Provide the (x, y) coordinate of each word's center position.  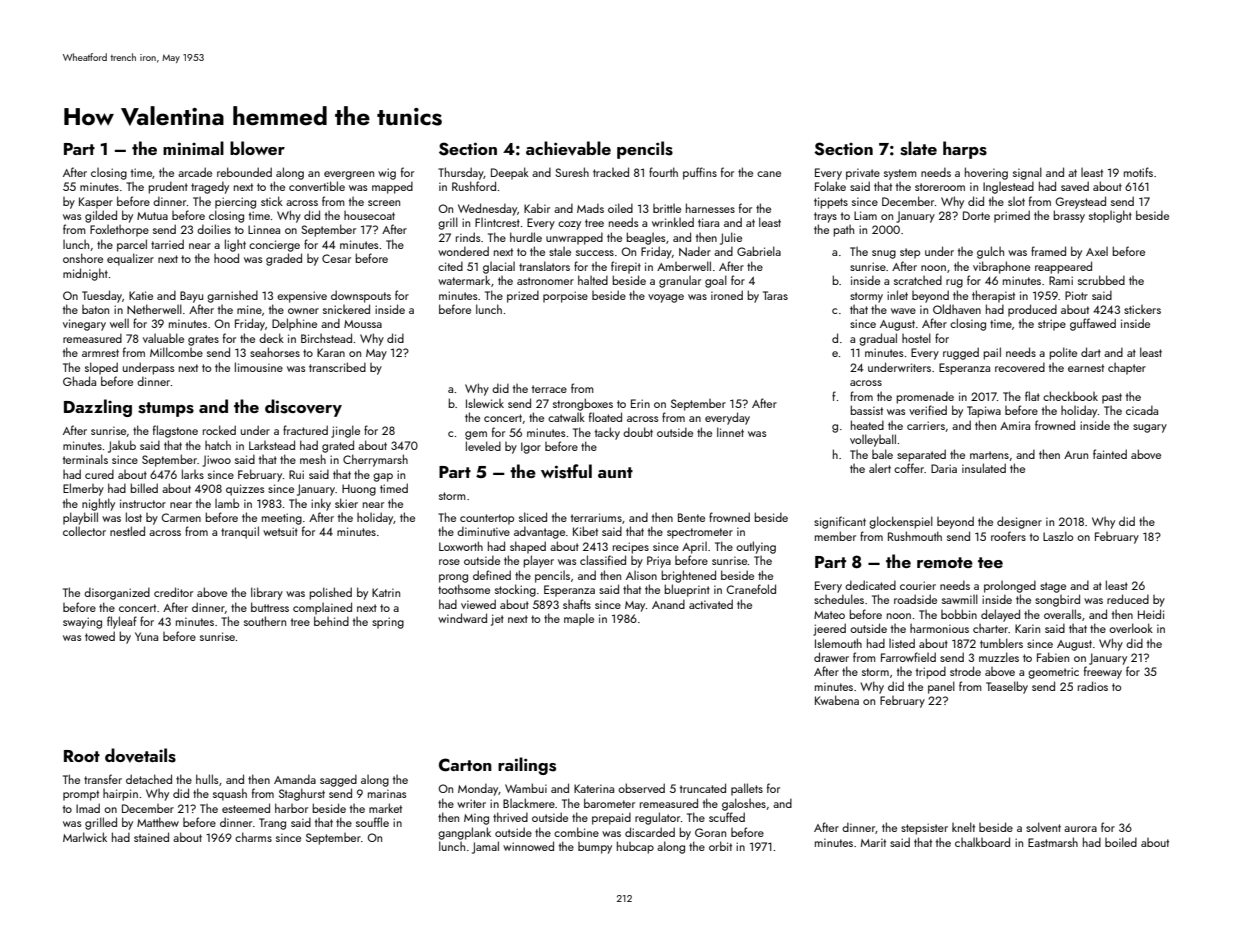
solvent (1043, 827)
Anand (668, 604)
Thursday (461, 173)
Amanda (295, 779)
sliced (533, 517)
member (835, 536)
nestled (127, 531)
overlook (1131, 628)
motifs (1138, 172)
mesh (313, 459)
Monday (478, 789)
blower (257, 148)
